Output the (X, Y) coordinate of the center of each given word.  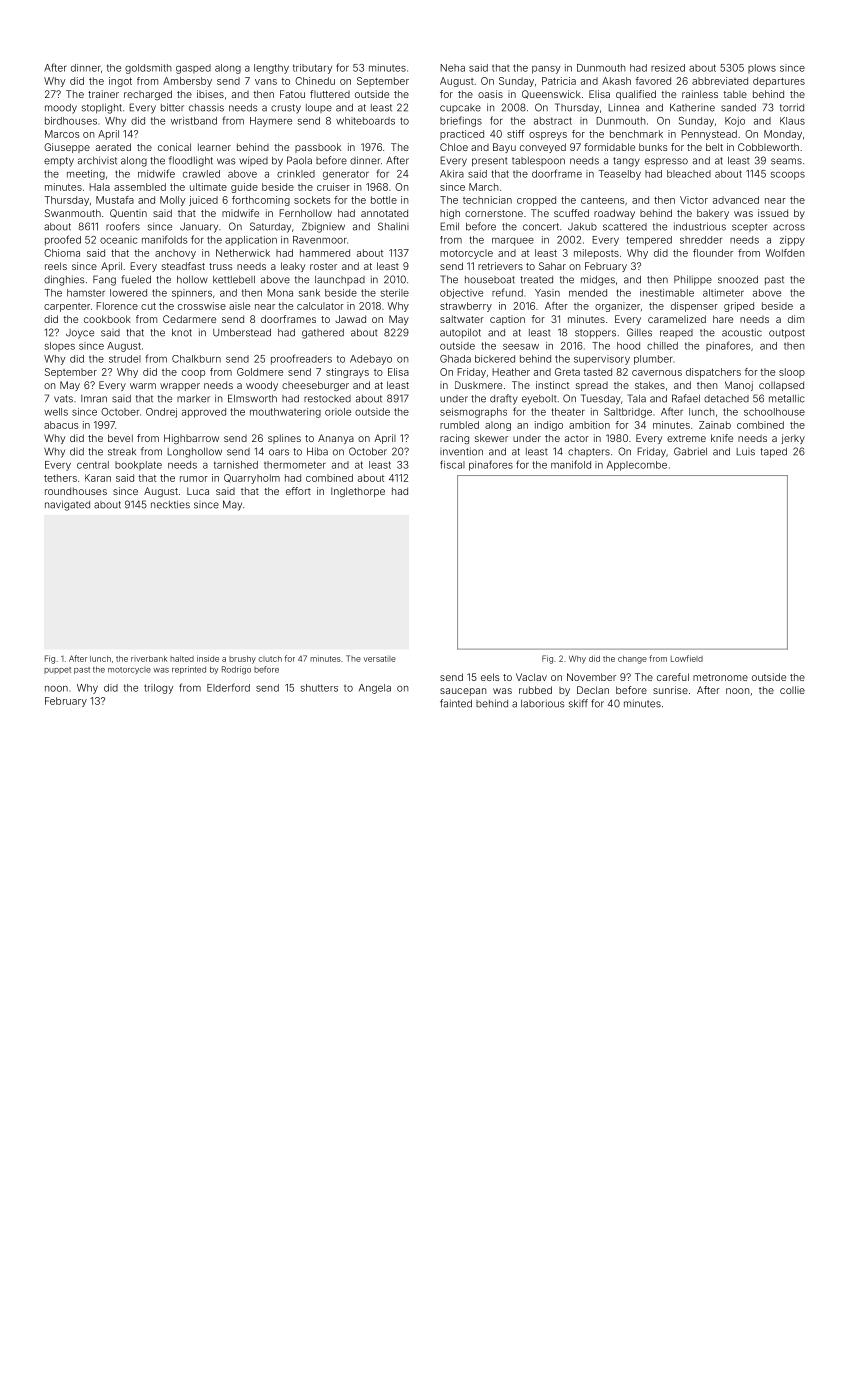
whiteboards (365, 121)
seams (786, 161)
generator (346, 175)
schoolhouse (774, 412)
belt (714, 147)
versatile (379, 659)
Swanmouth (73, 213)
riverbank (149, 659)
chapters (589, 452)
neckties (170, 504)
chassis (206, 108)
